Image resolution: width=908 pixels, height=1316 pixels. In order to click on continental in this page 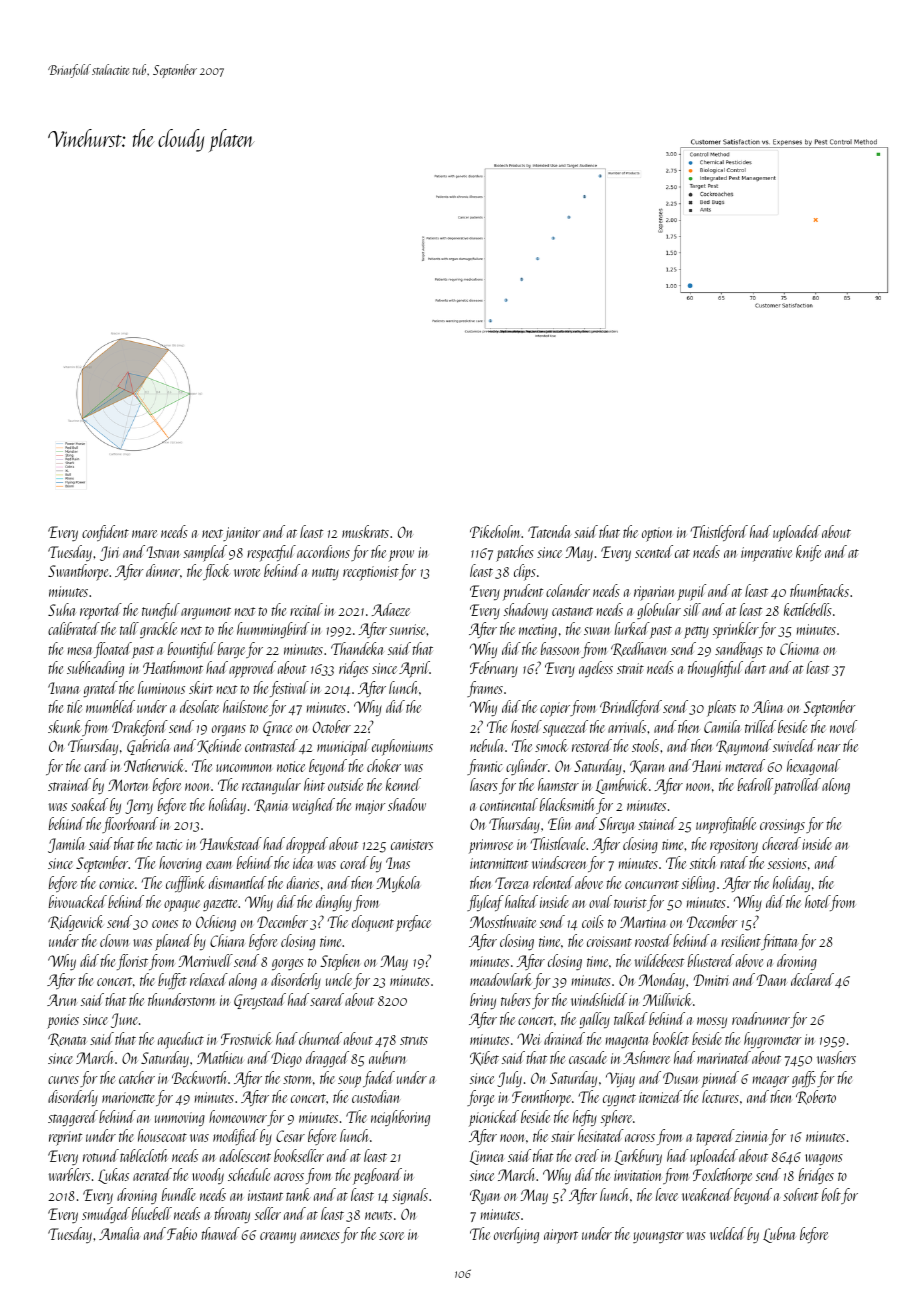, I will do `click(509, 804)`.
